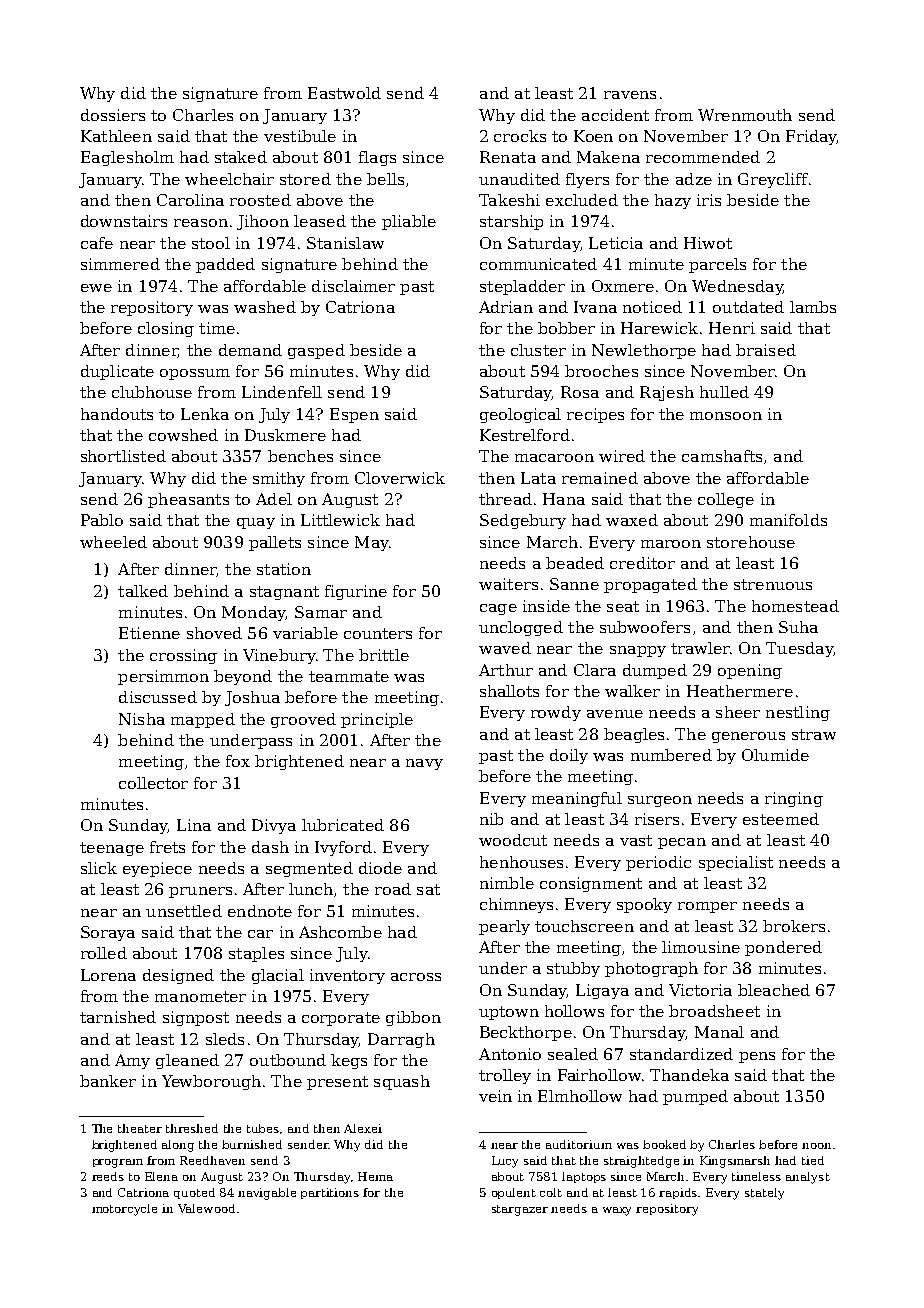 The height and width of the image is (1308, 924). I want to click on Greycliff, so click(773, 180).
